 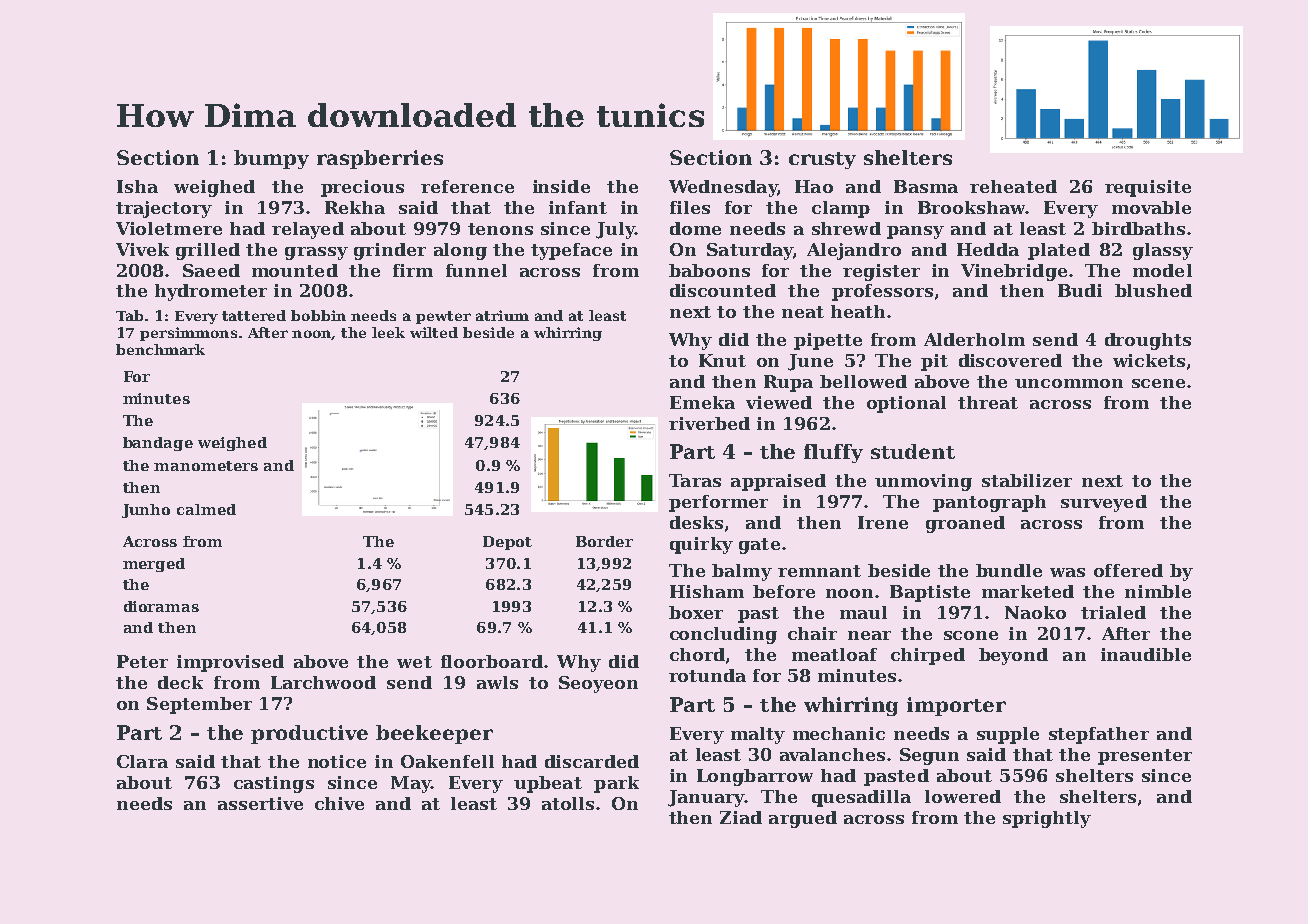 What do you see at coordinates (339, 803) in the screenshot?
I see `chive` at bounding box center [339, 803].
